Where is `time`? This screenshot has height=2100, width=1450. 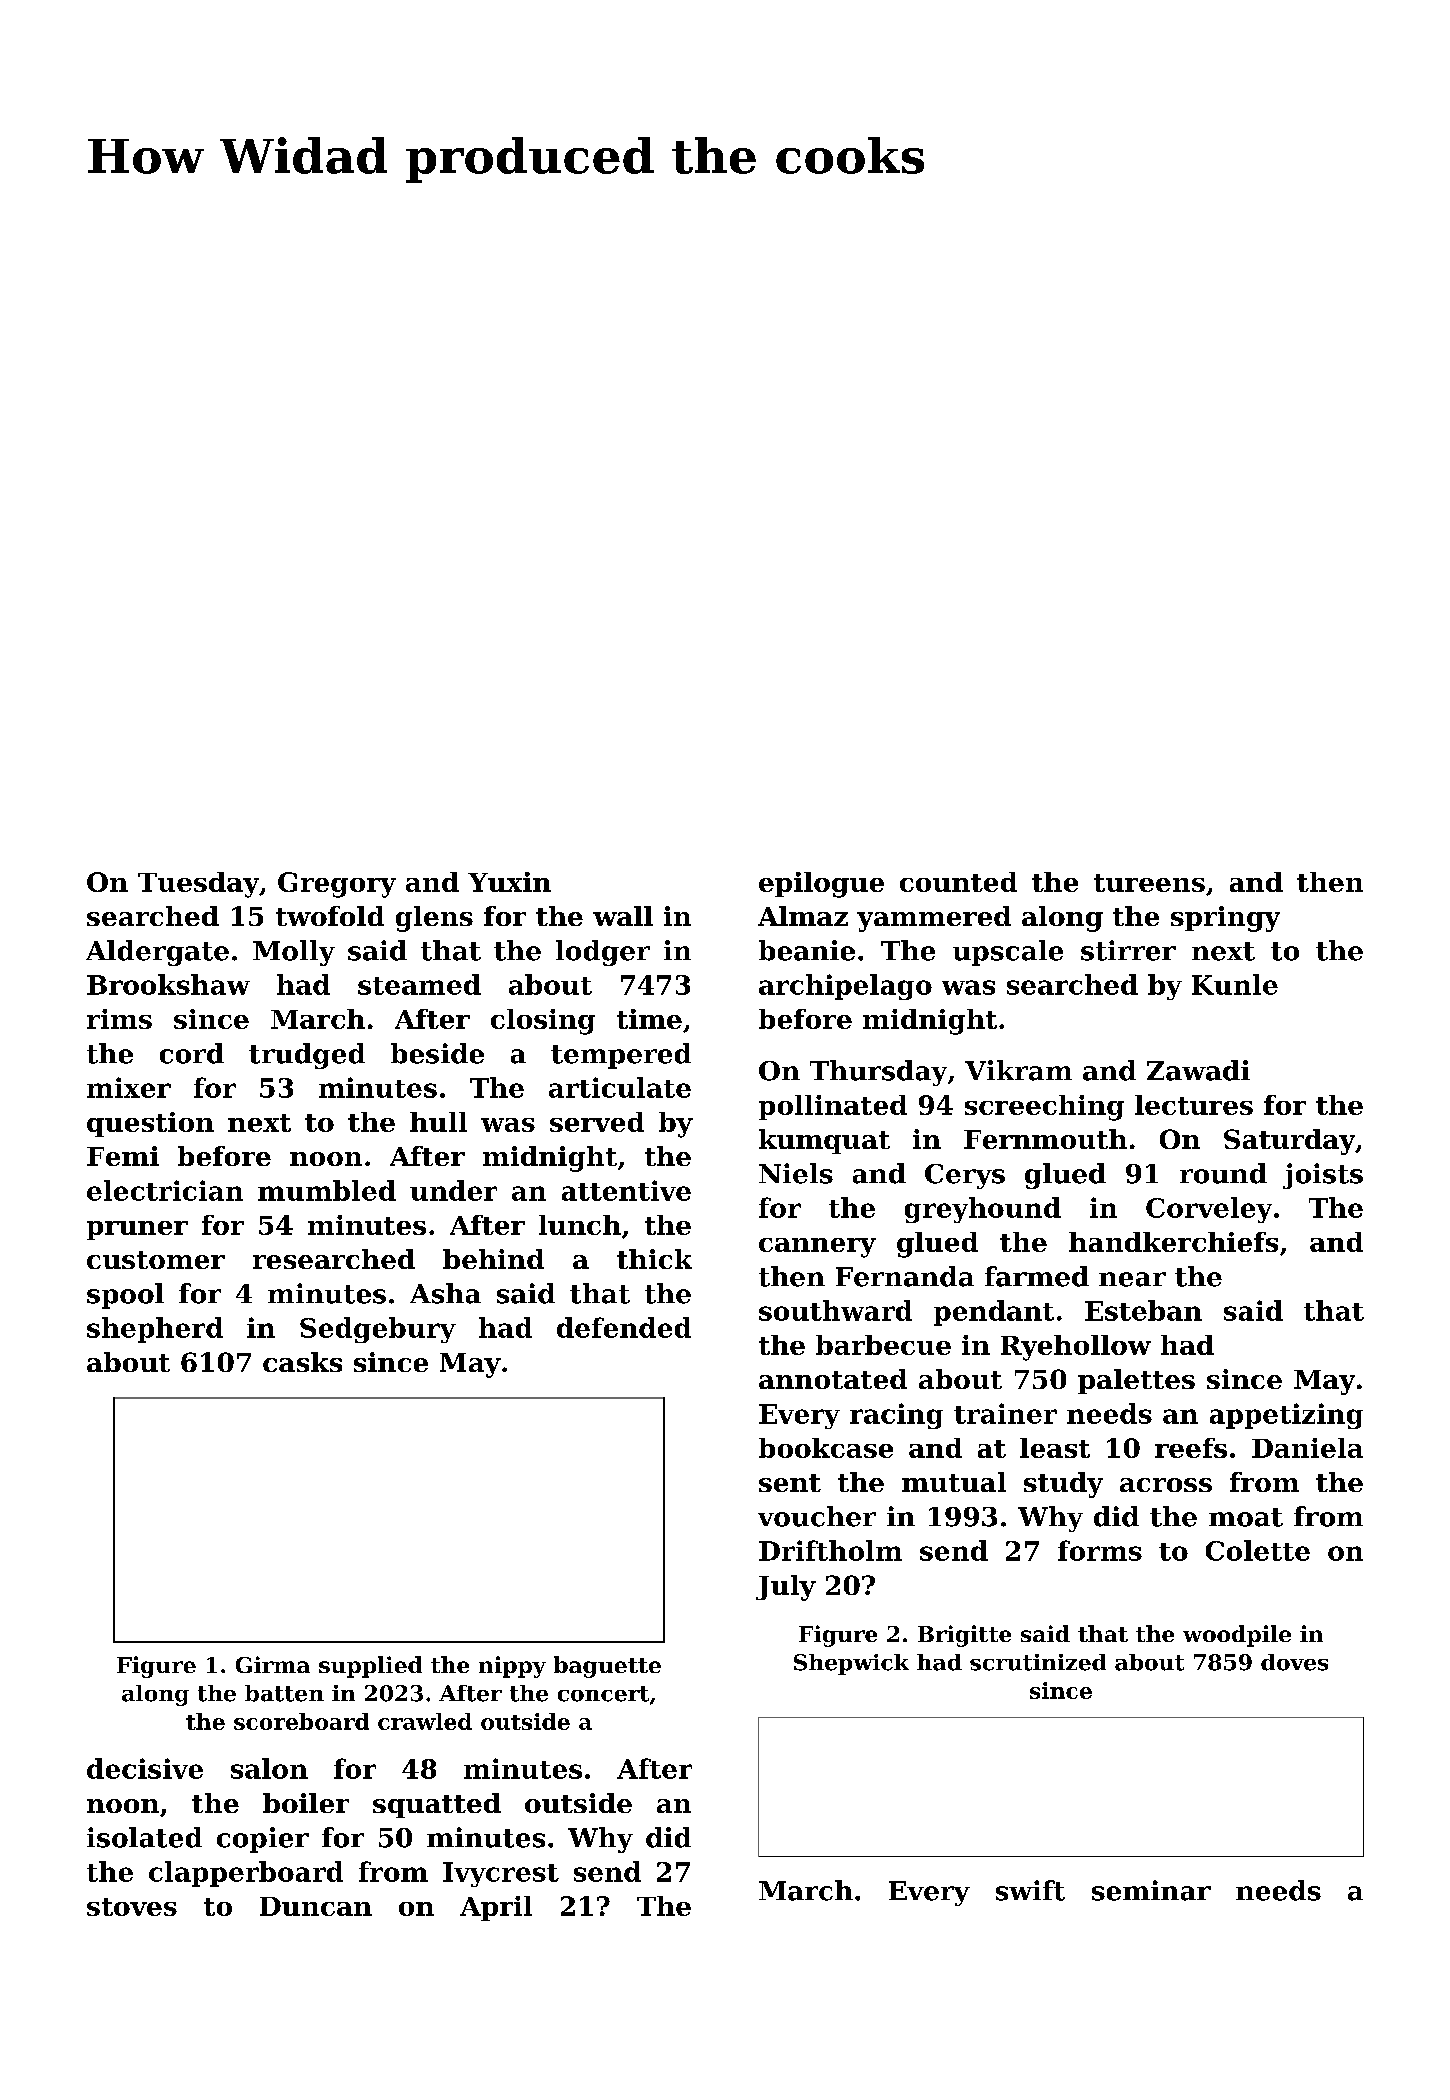
time is located at coordinates (649, 1019).
